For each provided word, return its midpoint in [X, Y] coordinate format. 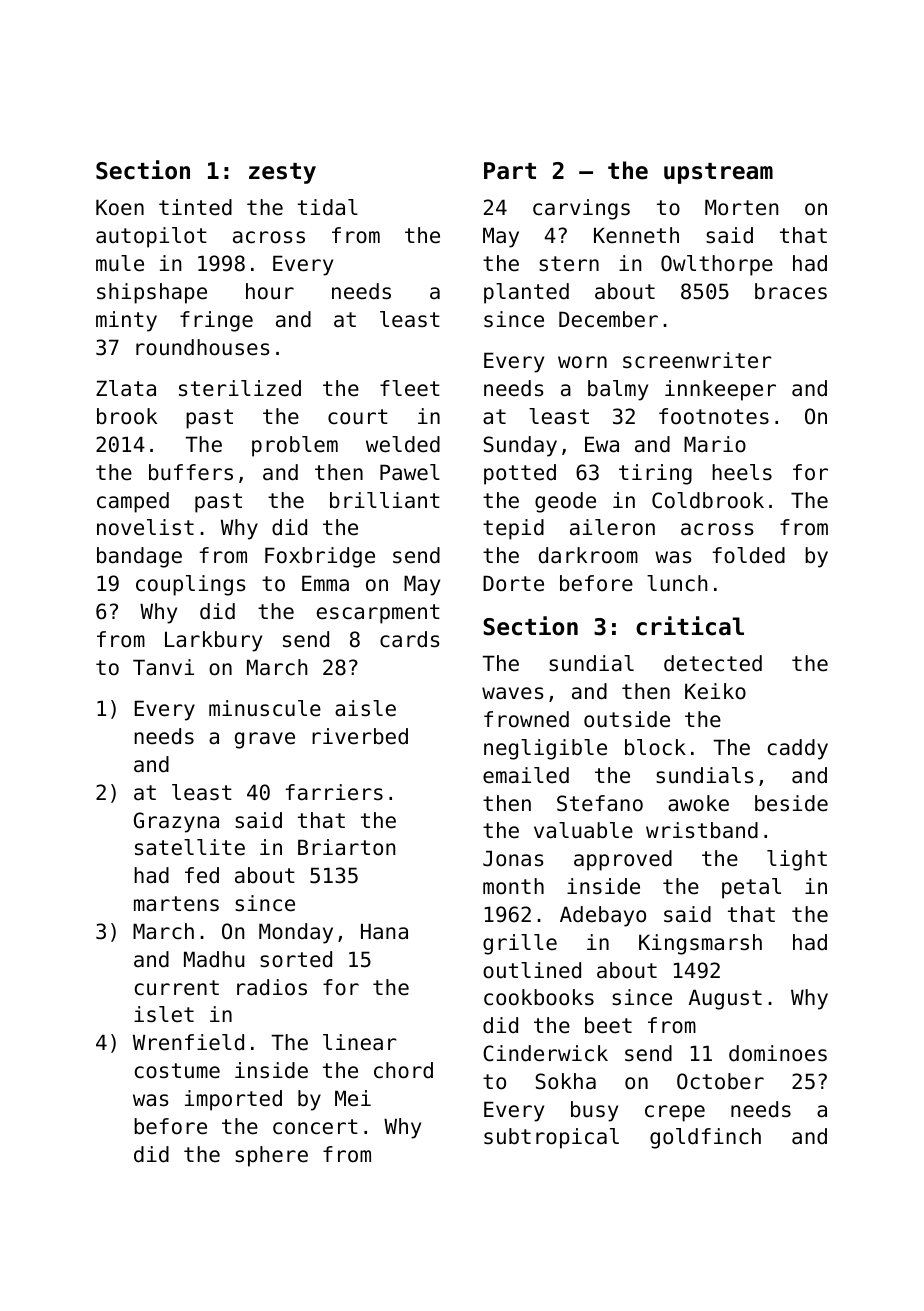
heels [742, 472]
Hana [384, 931]
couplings [190, 585]
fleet [410, 388]
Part [510, 171]
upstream [718, 173]
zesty [282, 173]
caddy [798, 749]
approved [623, 860]
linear [360, 1042]
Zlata [126, 388]
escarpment [378, 614]
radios [272, 987]
